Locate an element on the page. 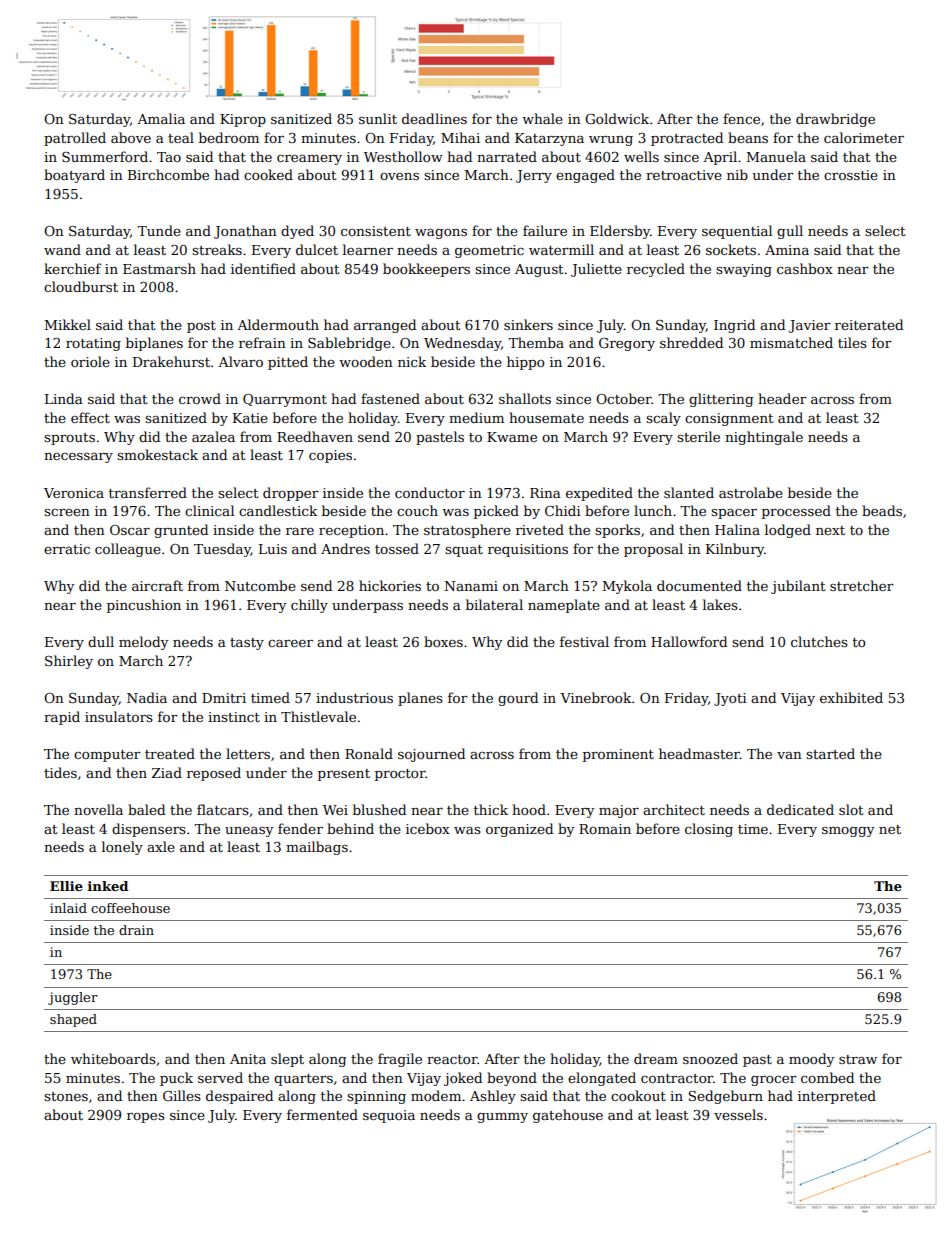 This document has height=1233, width=952. geometric is located at coordinates (489, 251).
